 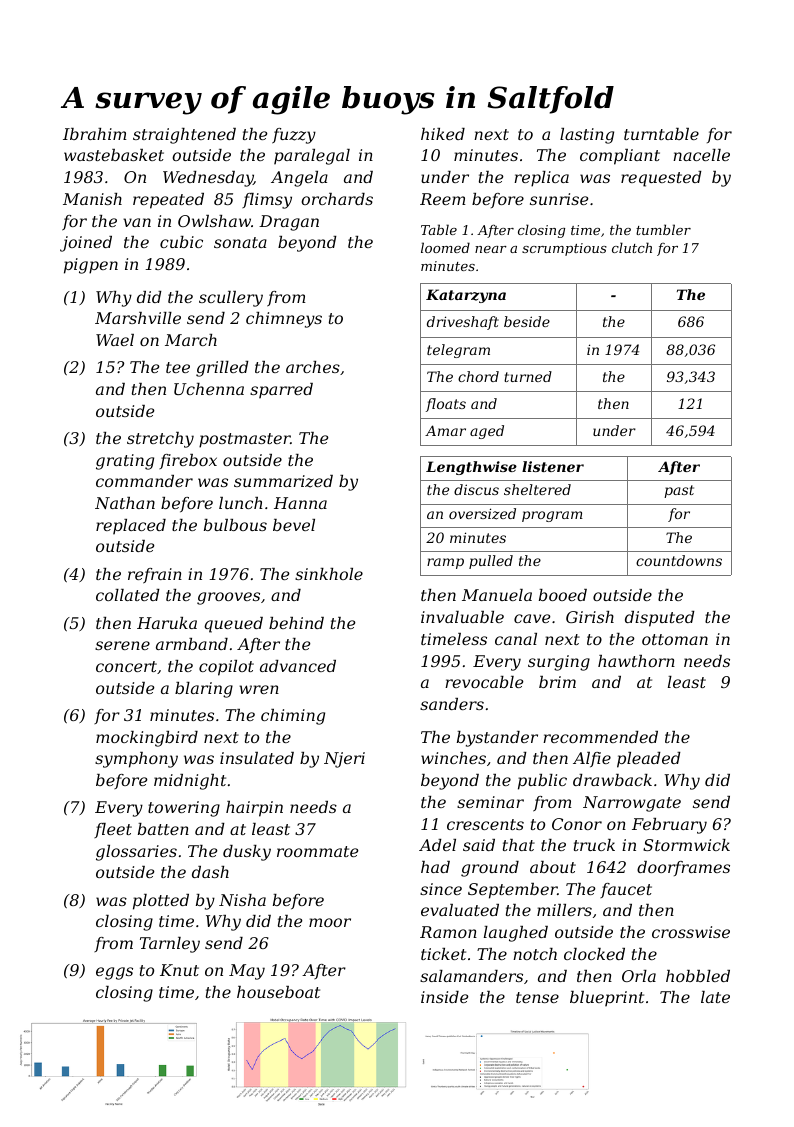 What do you see at coordinates (278, 992) in the screenshot?
I see `houseboat` at bounding box center [278, 992].
